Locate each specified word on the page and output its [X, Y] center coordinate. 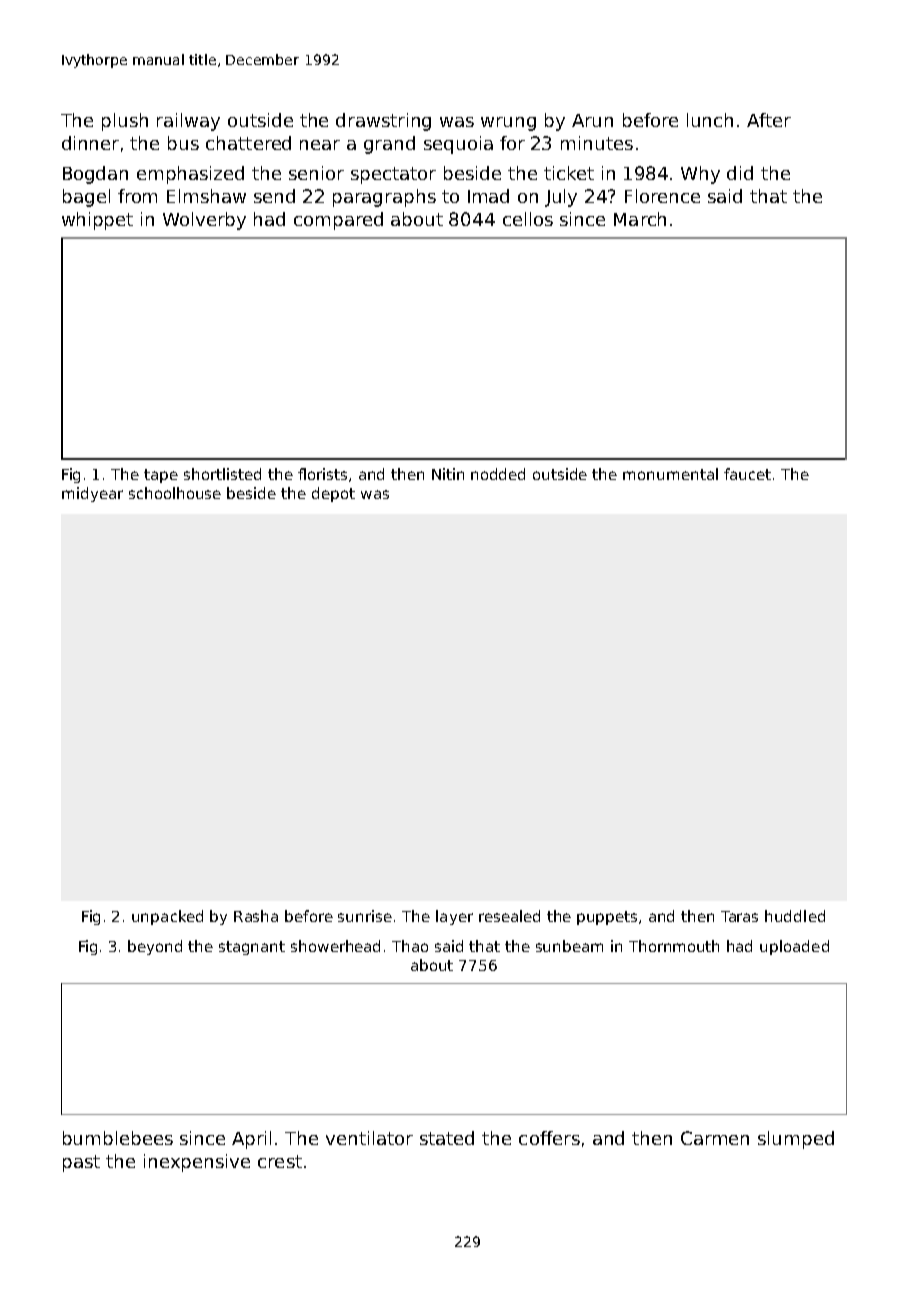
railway [188, 122]
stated [447, 1138]
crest [280, 1161]
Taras [739, 916]
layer [454, 917]
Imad [488, 196]
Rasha [256, 916]
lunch [710, 120]
